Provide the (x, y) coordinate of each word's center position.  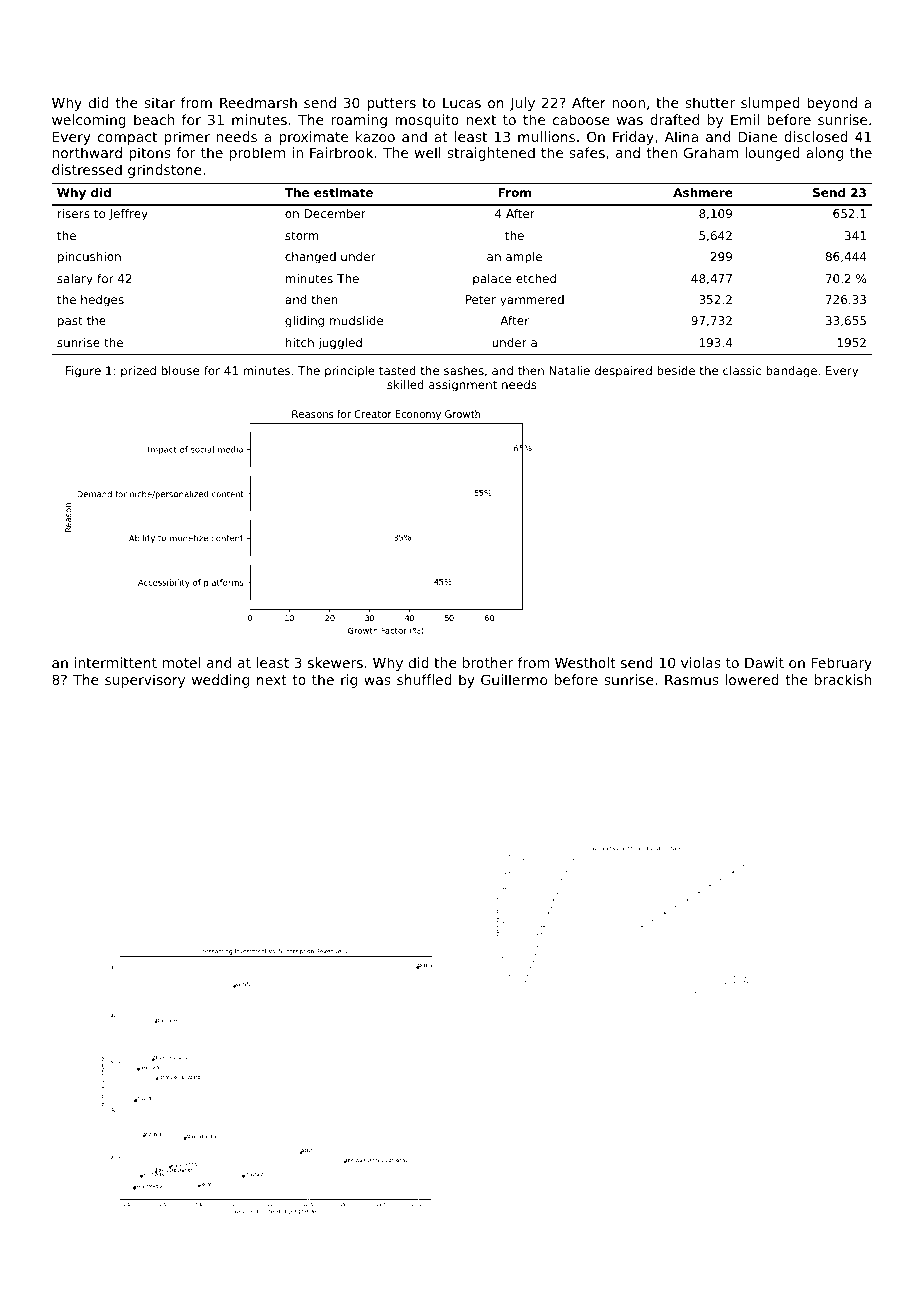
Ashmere (703, 192)
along (824, 154)
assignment (463, 386)
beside (676, 370)
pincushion (89, 258)
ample (524, 258)
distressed (87, 169)
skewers (335, 662)
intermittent (115, 662)
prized (138, 372)
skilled (405, 384)
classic (742, 370)
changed (310, 258)
